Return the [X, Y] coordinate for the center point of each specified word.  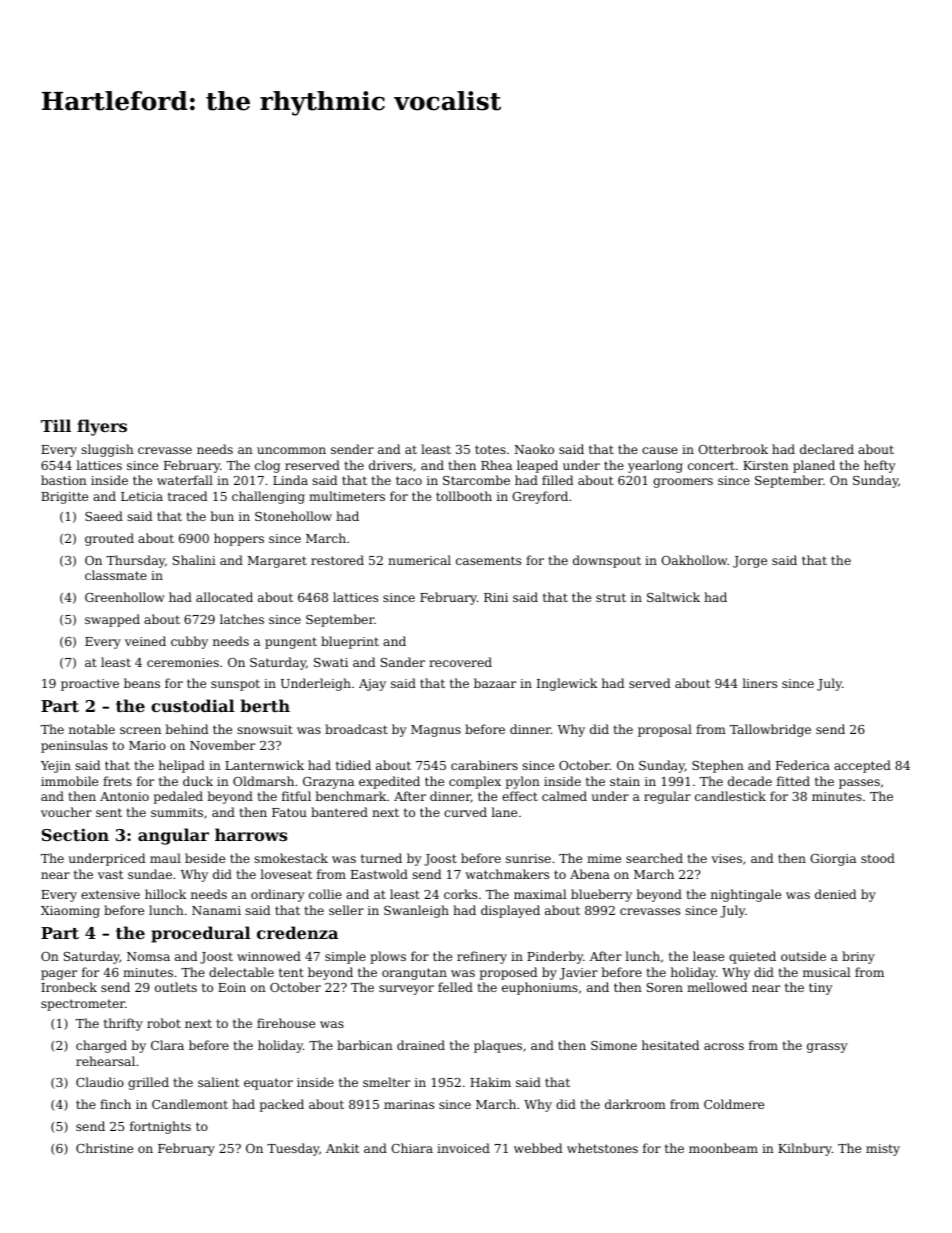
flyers [102, 427]
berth [265, 705]
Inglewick [567, 684]
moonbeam [723, 1148]
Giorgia [833, 860]
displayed [510, 911]
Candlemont [190, 1104]
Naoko [534, 449]
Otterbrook [733, 449]
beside [205, 858]
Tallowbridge [770, 730]
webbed [538, 1148]
